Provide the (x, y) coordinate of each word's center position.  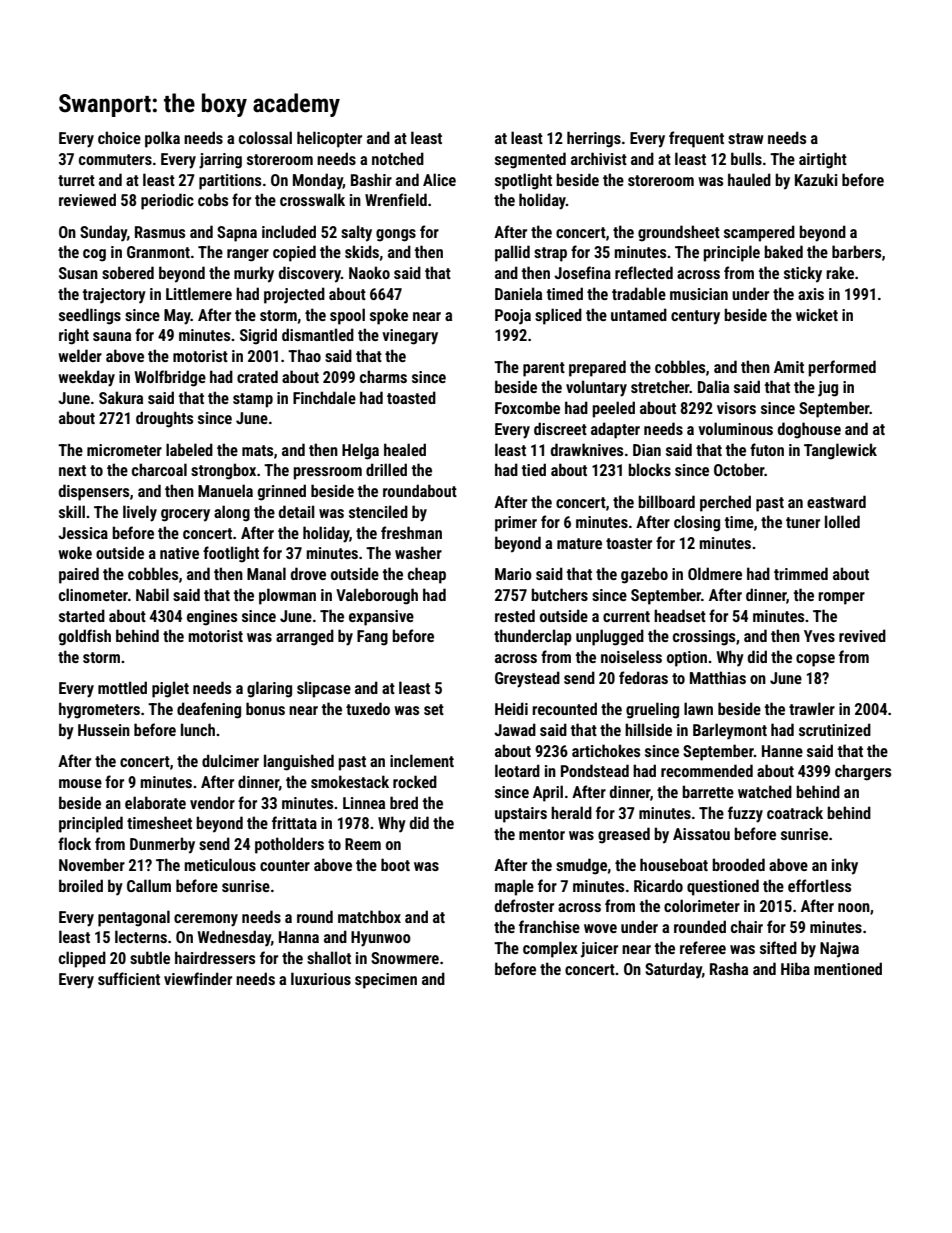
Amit (789, 367)
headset (680, 615)
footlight (231, 554)
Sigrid (258, 336)
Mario (513, 574)
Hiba (795, 968)
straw (746, 138)
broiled (81, 885)
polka (162, 139)
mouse (80, 783)
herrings (594, 139)
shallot (329, 957)
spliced (558, 316)
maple (514, 887)
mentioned (848, 968)
